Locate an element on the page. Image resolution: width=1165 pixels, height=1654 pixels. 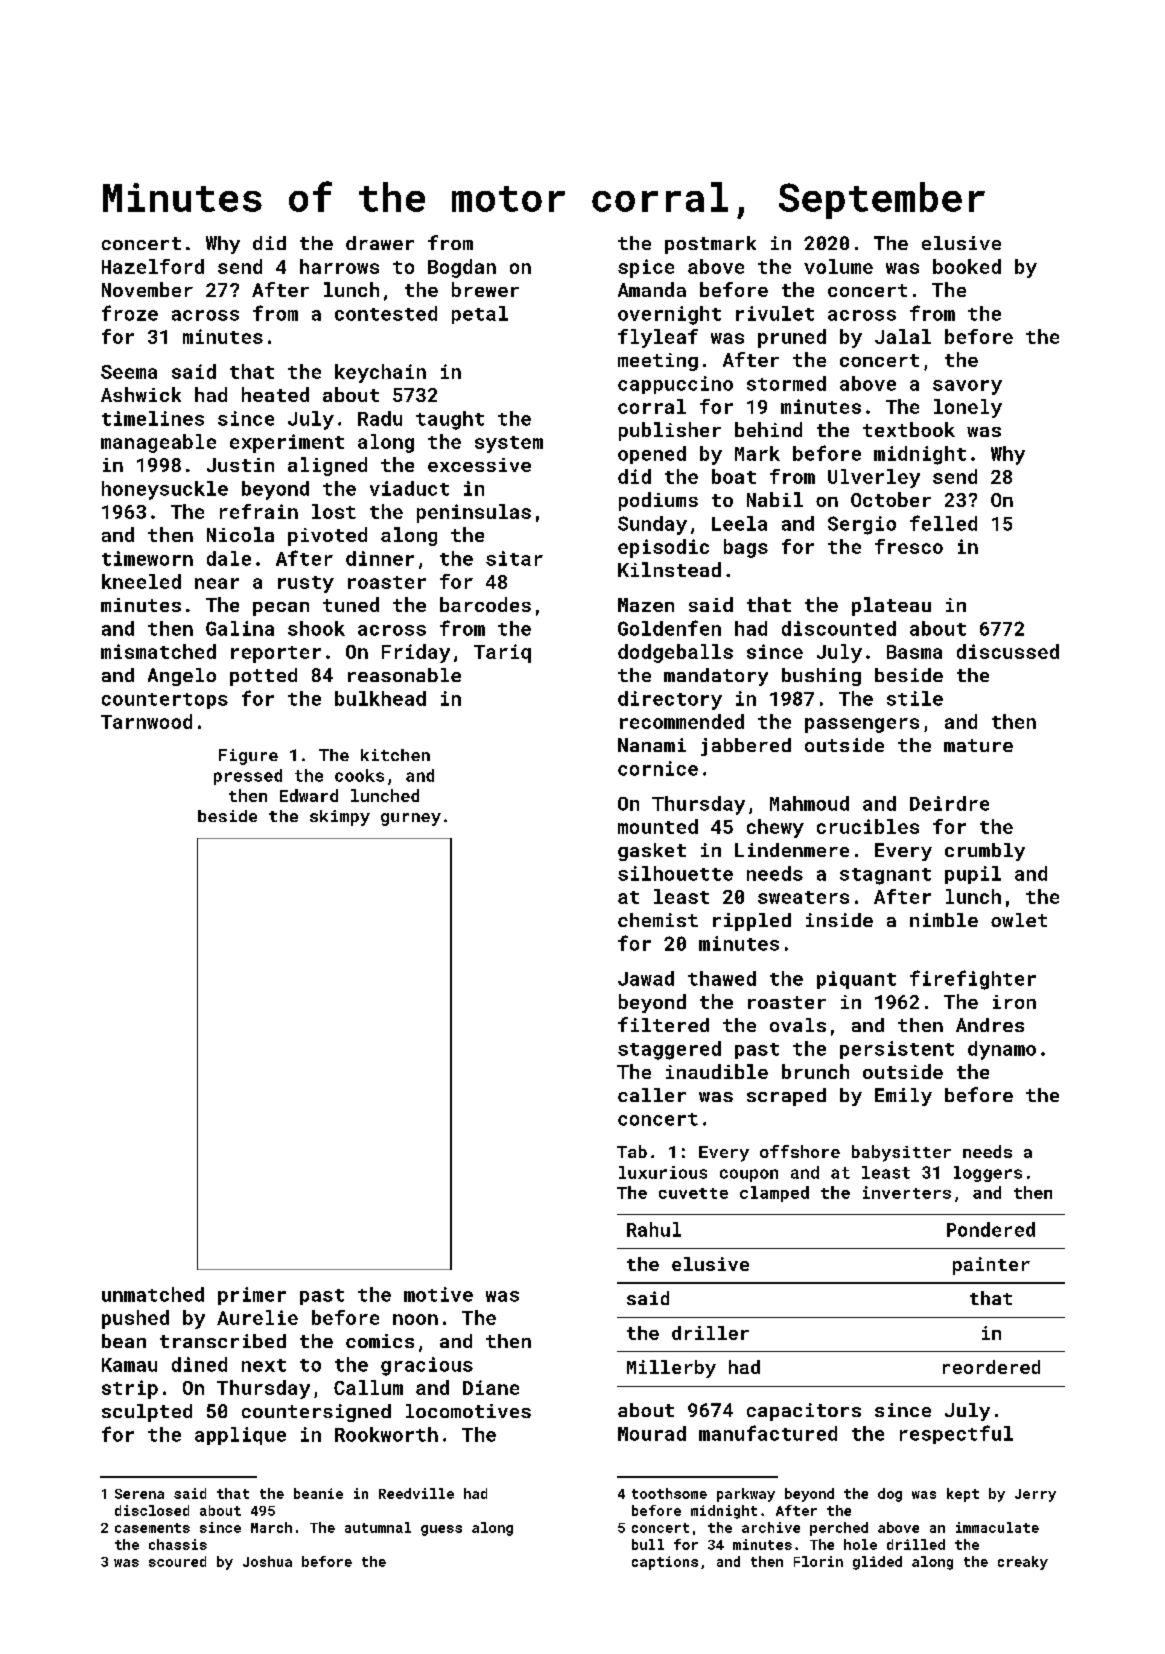
inverters is located at coordinates (907, 1192).
